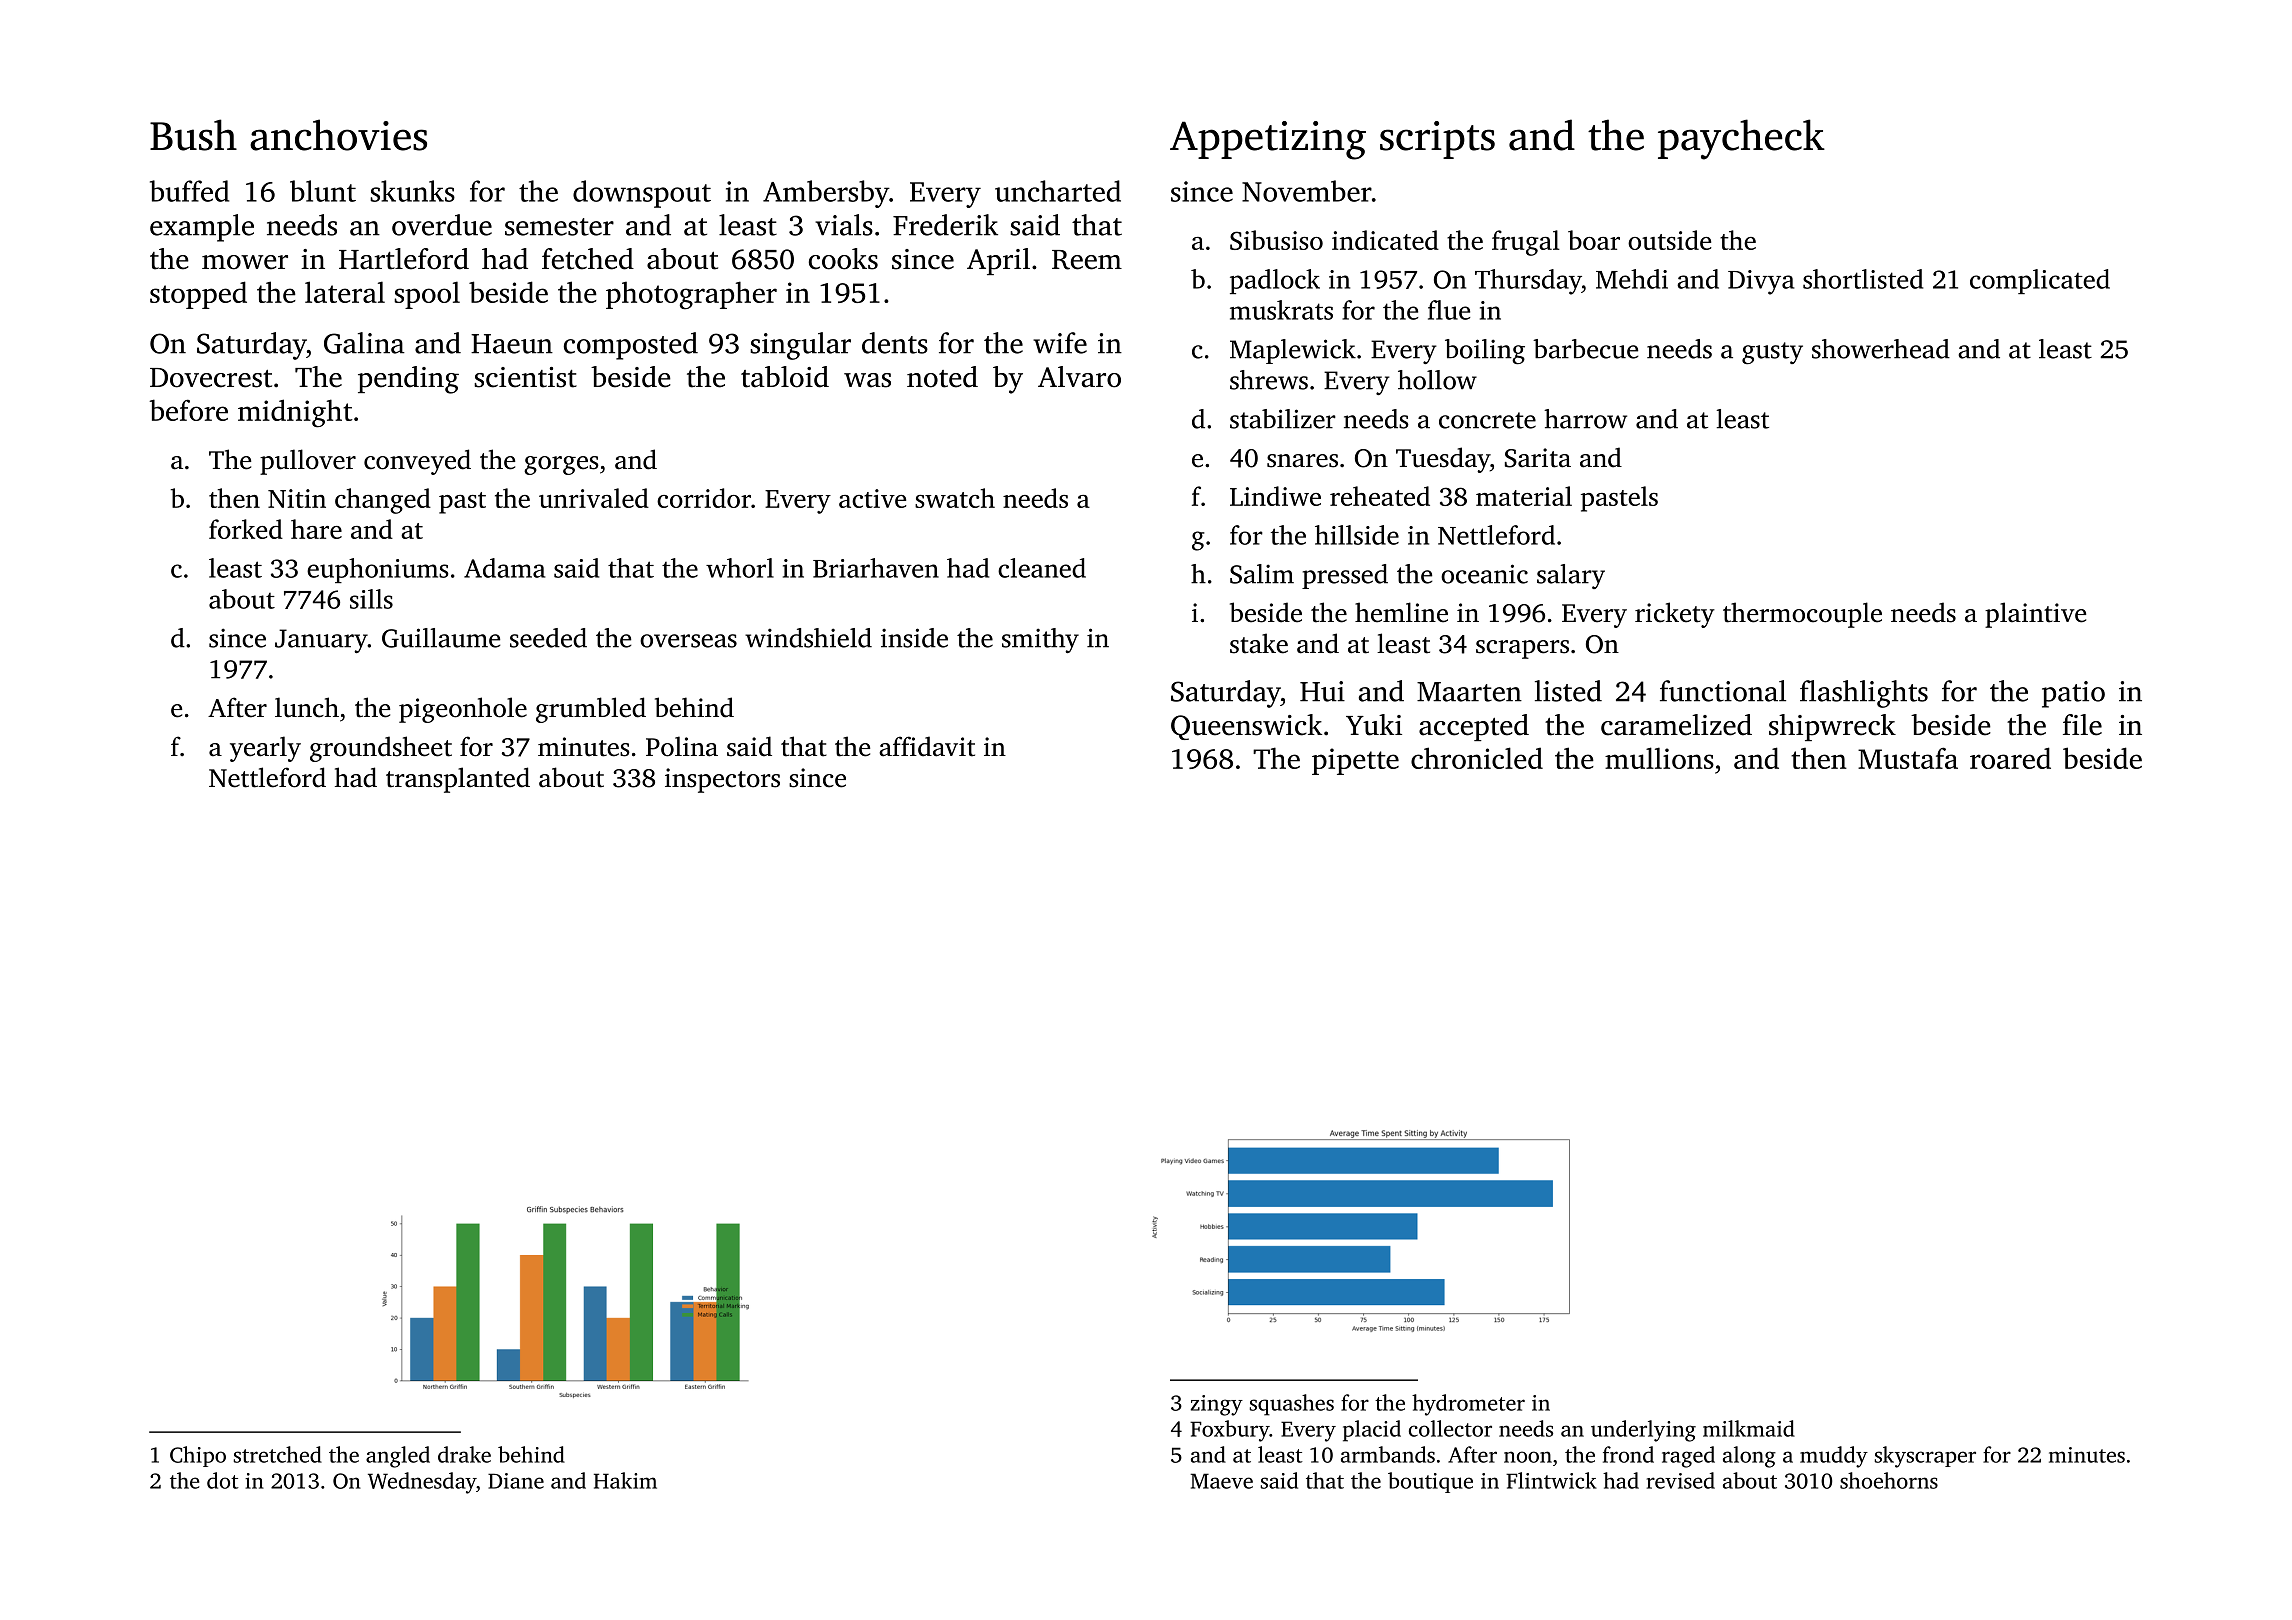  I want to click on stake, so click(1259, 643).
